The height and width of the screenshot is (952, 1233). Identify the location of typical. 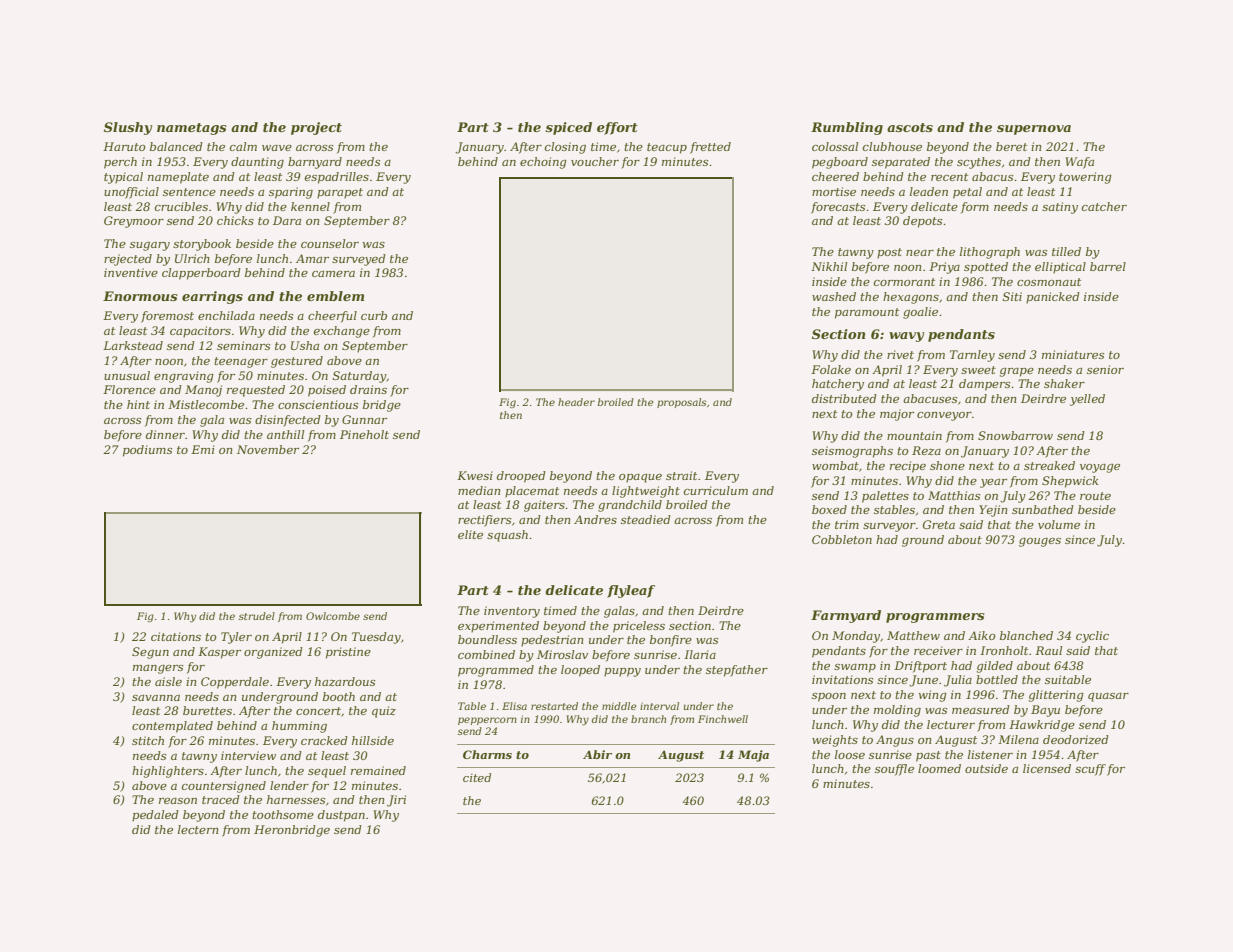
(123, 178).
